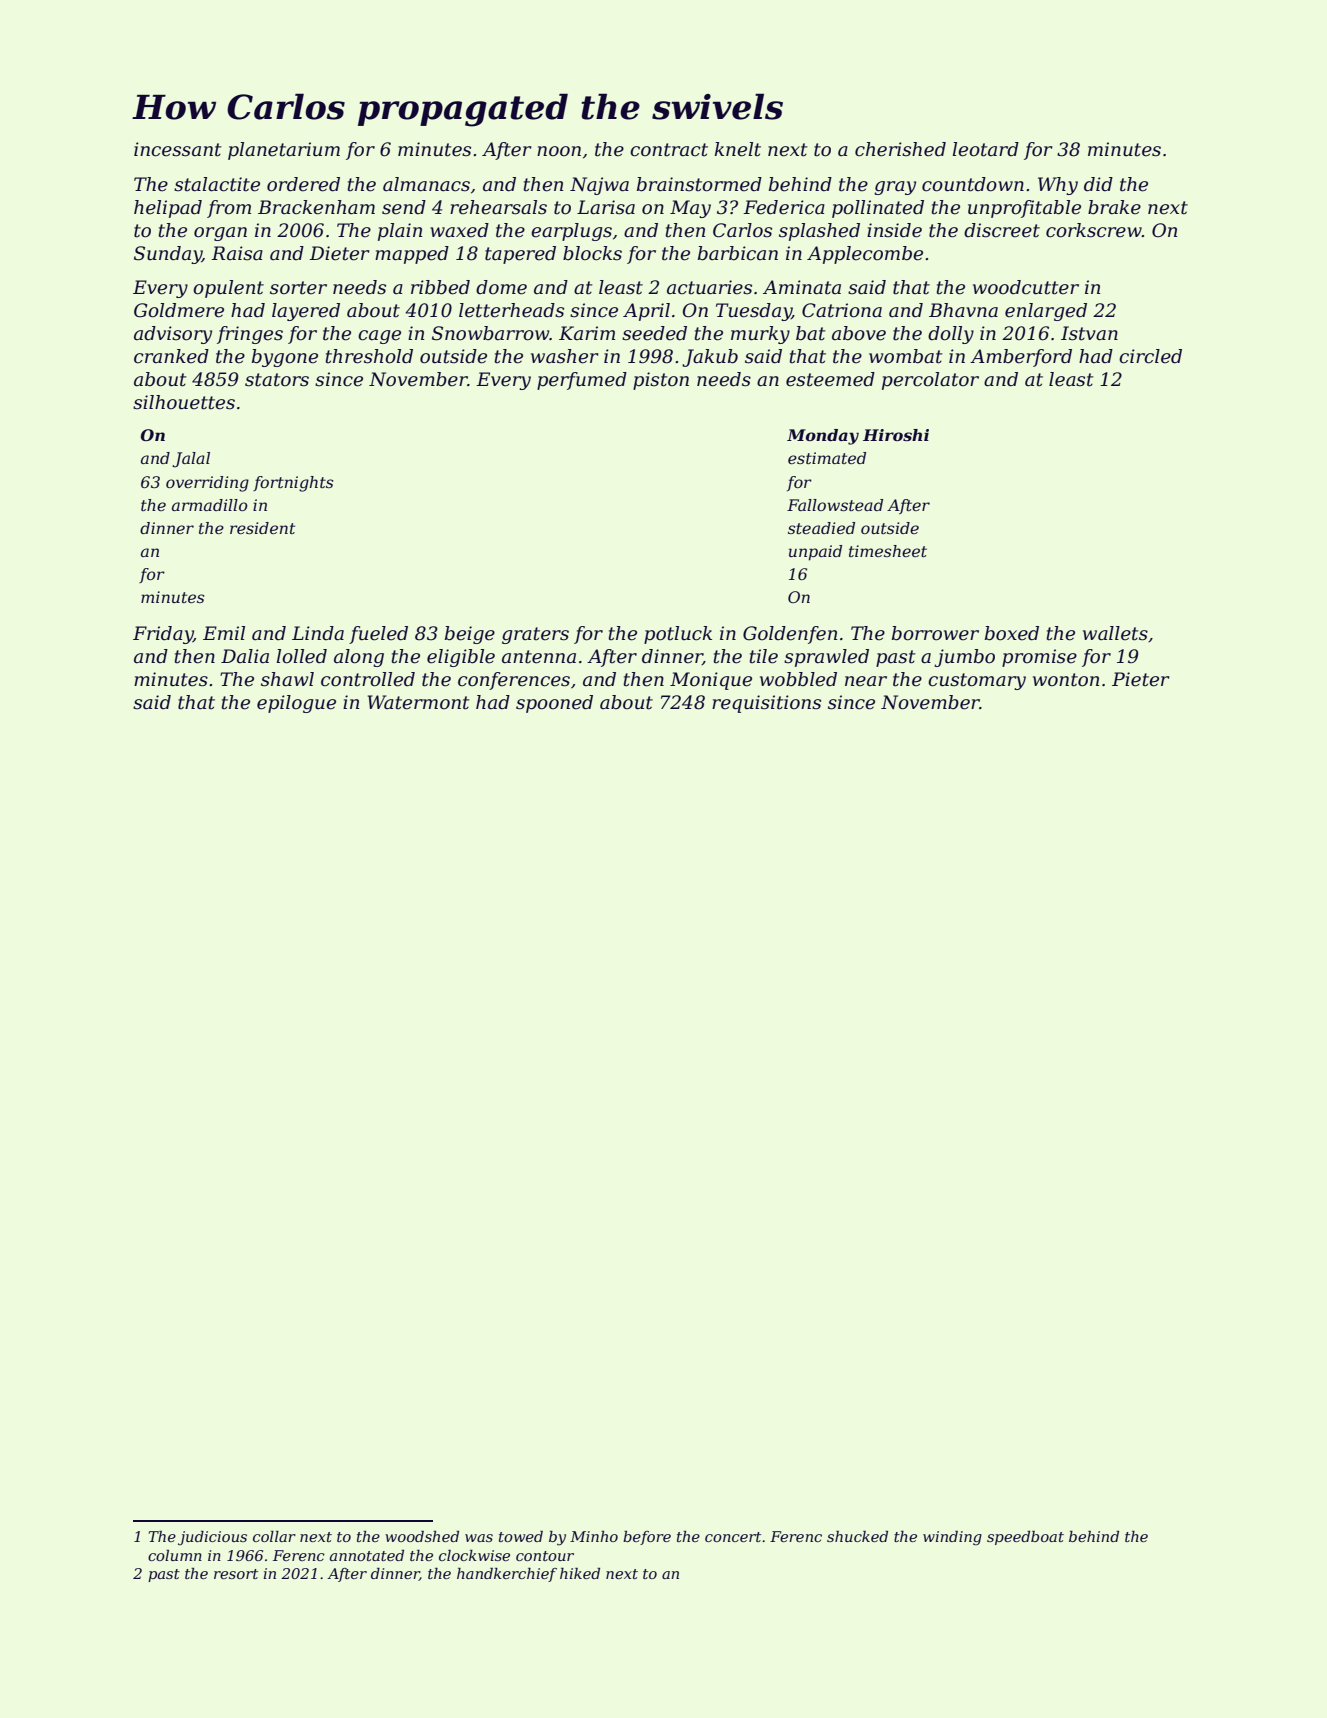  What do you see at coordinates (888, 551) in the document?
I see `timesheet` at bounding box center [888, 551].
